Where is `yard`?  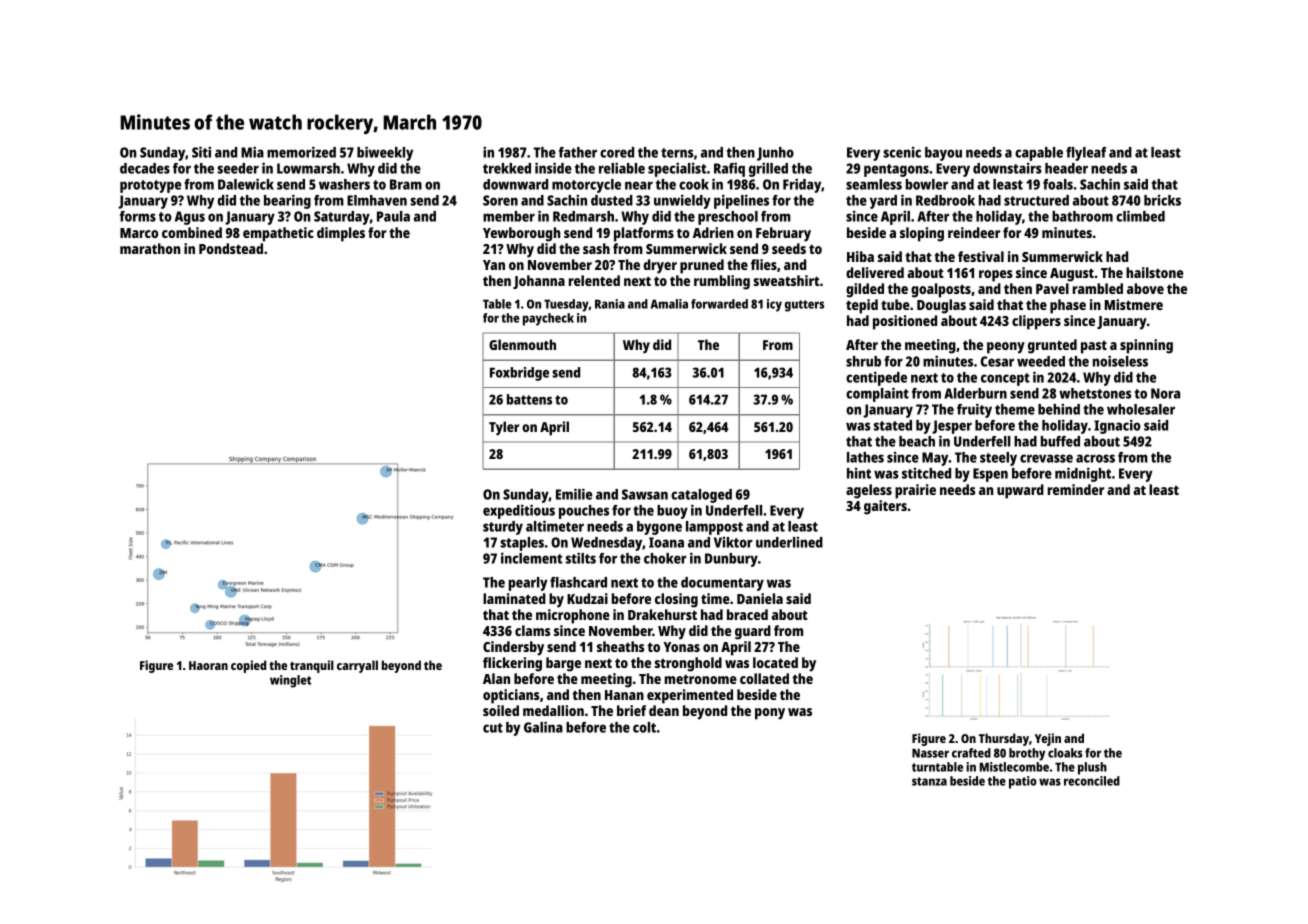
yard is located at coordinates (883, 202).
